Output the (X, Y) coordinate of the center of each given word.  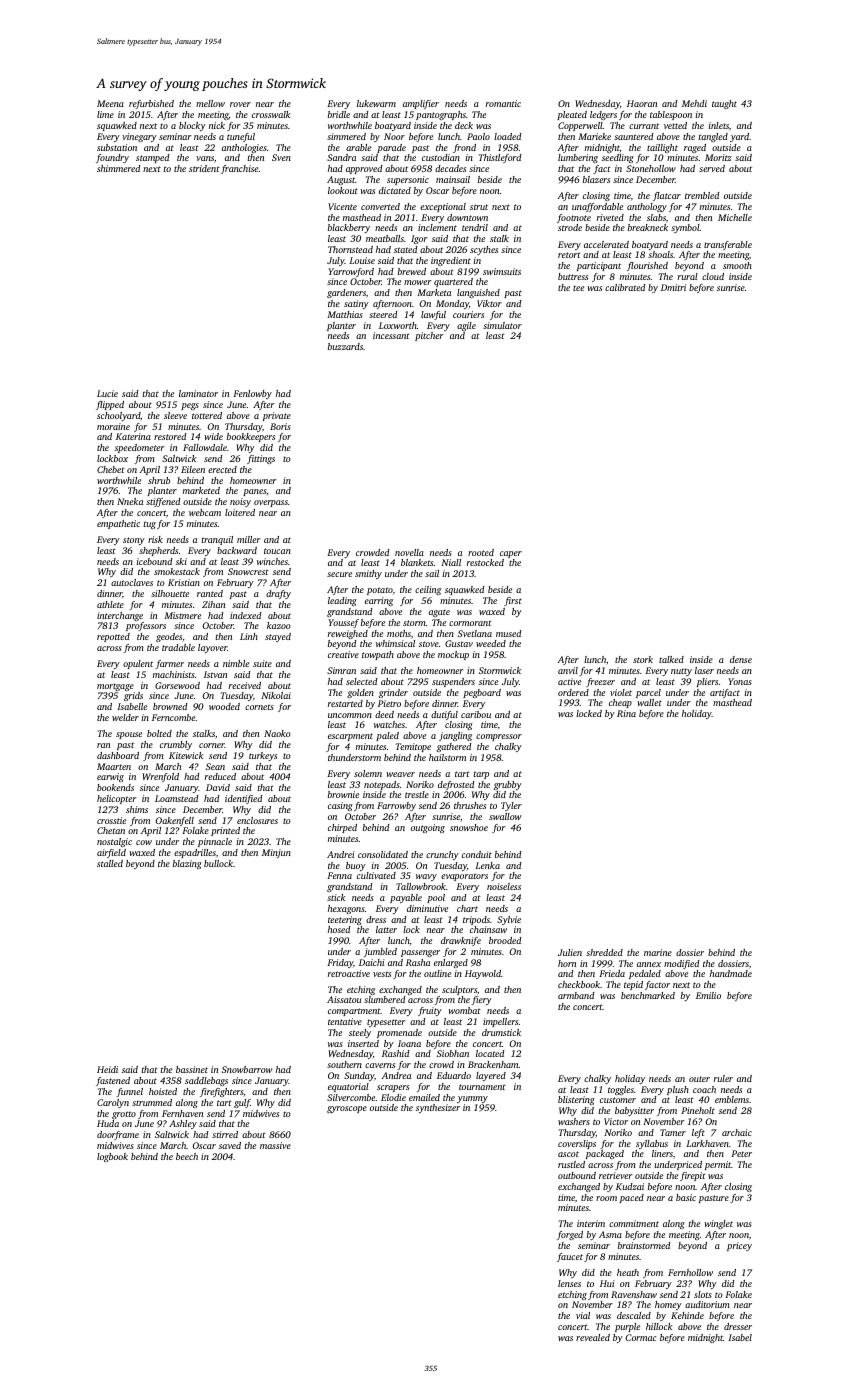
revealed (593, 1337)
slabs (656, 217)
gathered (454, 747)
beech (187, 1156)
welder (125, 717)
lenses (569, 1283)
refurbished (151, 104)
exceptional (443, 207)
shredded (604, 952)
